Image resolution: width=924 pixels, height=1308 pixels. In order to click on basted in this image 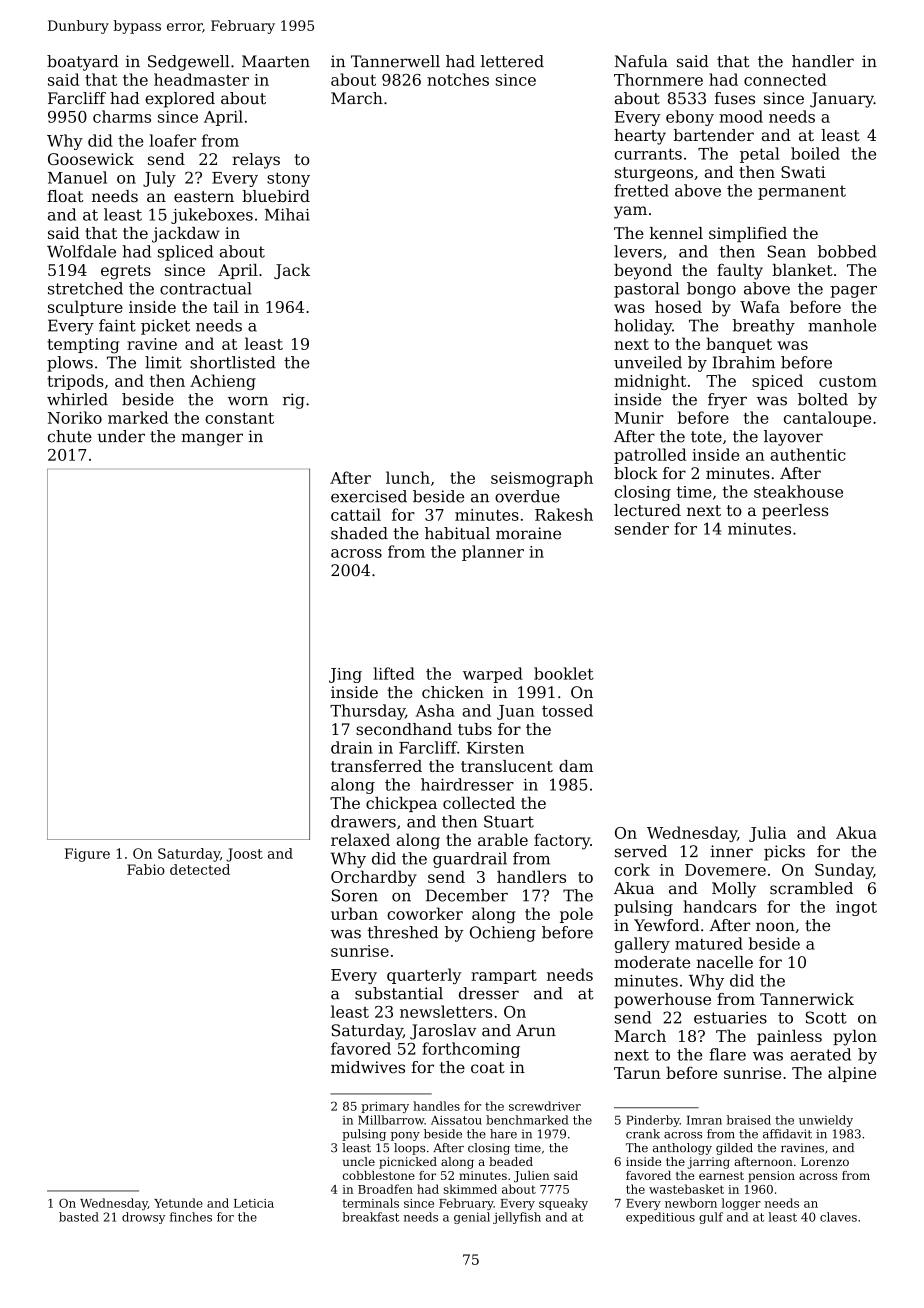, I will do `click(79, 1217)`.
